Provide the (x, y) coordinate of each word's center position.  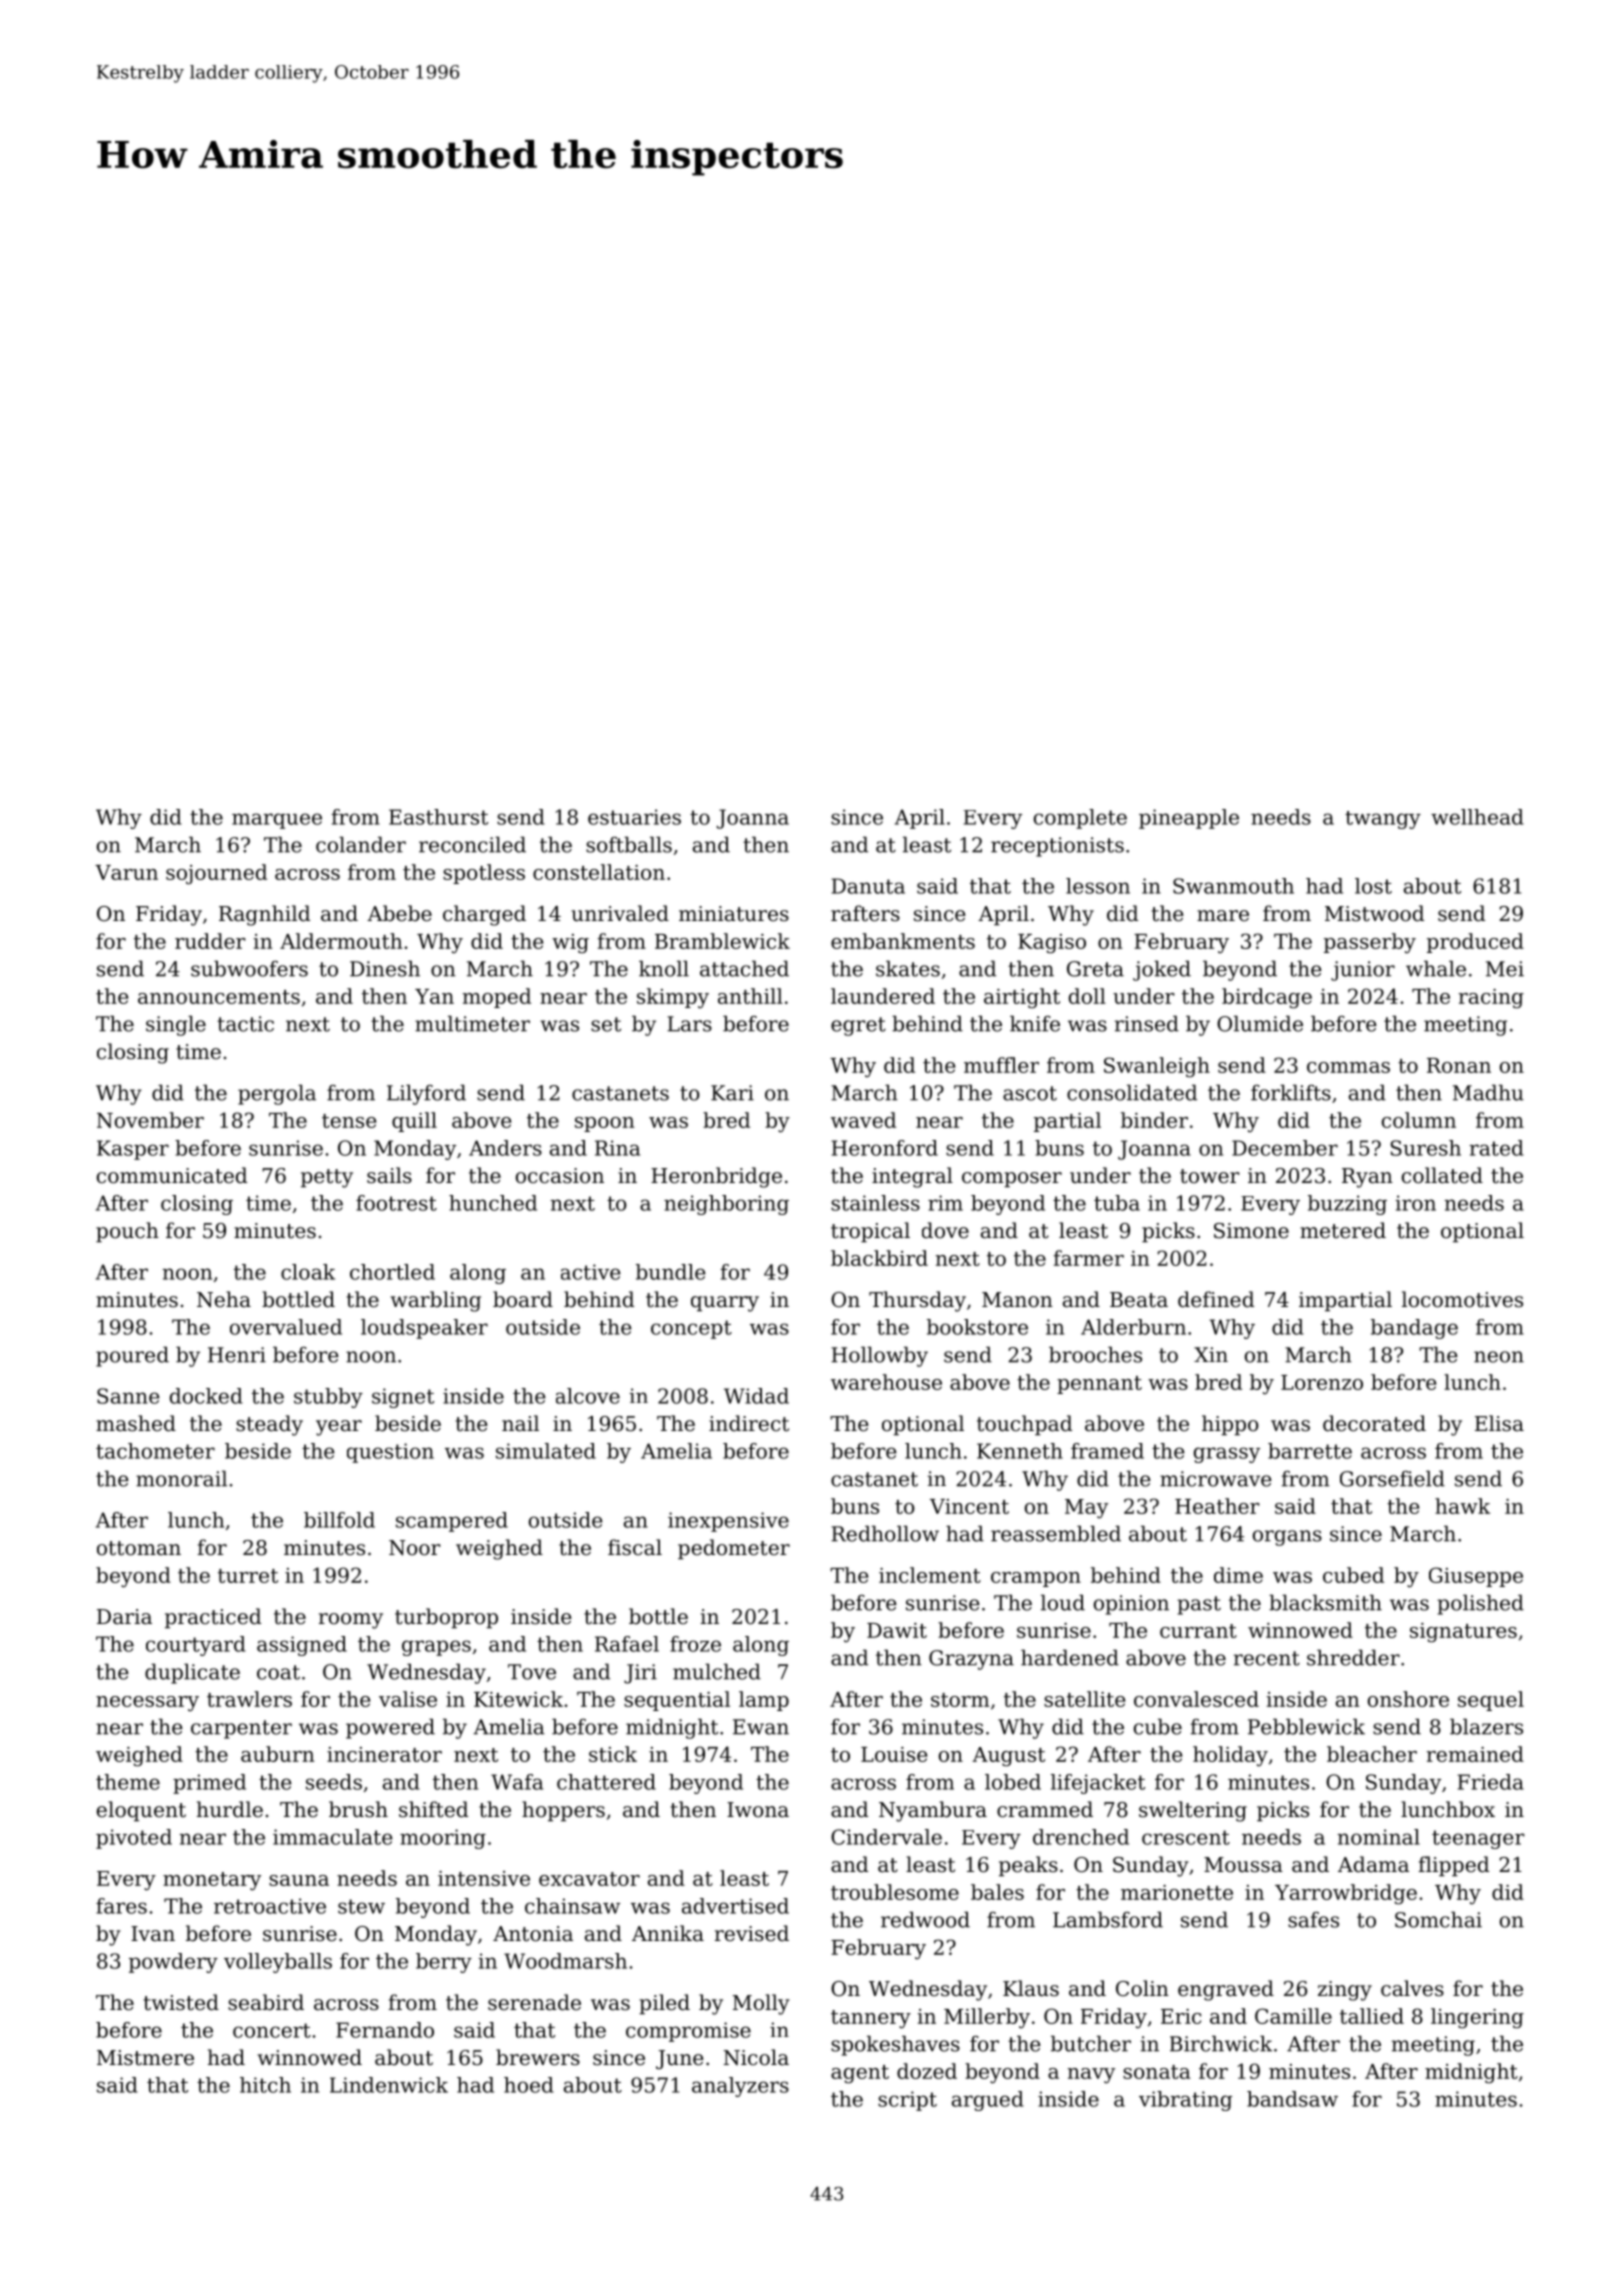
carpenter (241, 1729)
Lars (689, 1024)
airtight (1022, 998)
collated (1442, 1175)
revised (752, 1933)
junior (1363, 971)
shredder (1353, 1657)
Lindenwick (389, 2085)
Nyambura (933, 1811)
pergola (277, 1094)
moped (497, 998)
